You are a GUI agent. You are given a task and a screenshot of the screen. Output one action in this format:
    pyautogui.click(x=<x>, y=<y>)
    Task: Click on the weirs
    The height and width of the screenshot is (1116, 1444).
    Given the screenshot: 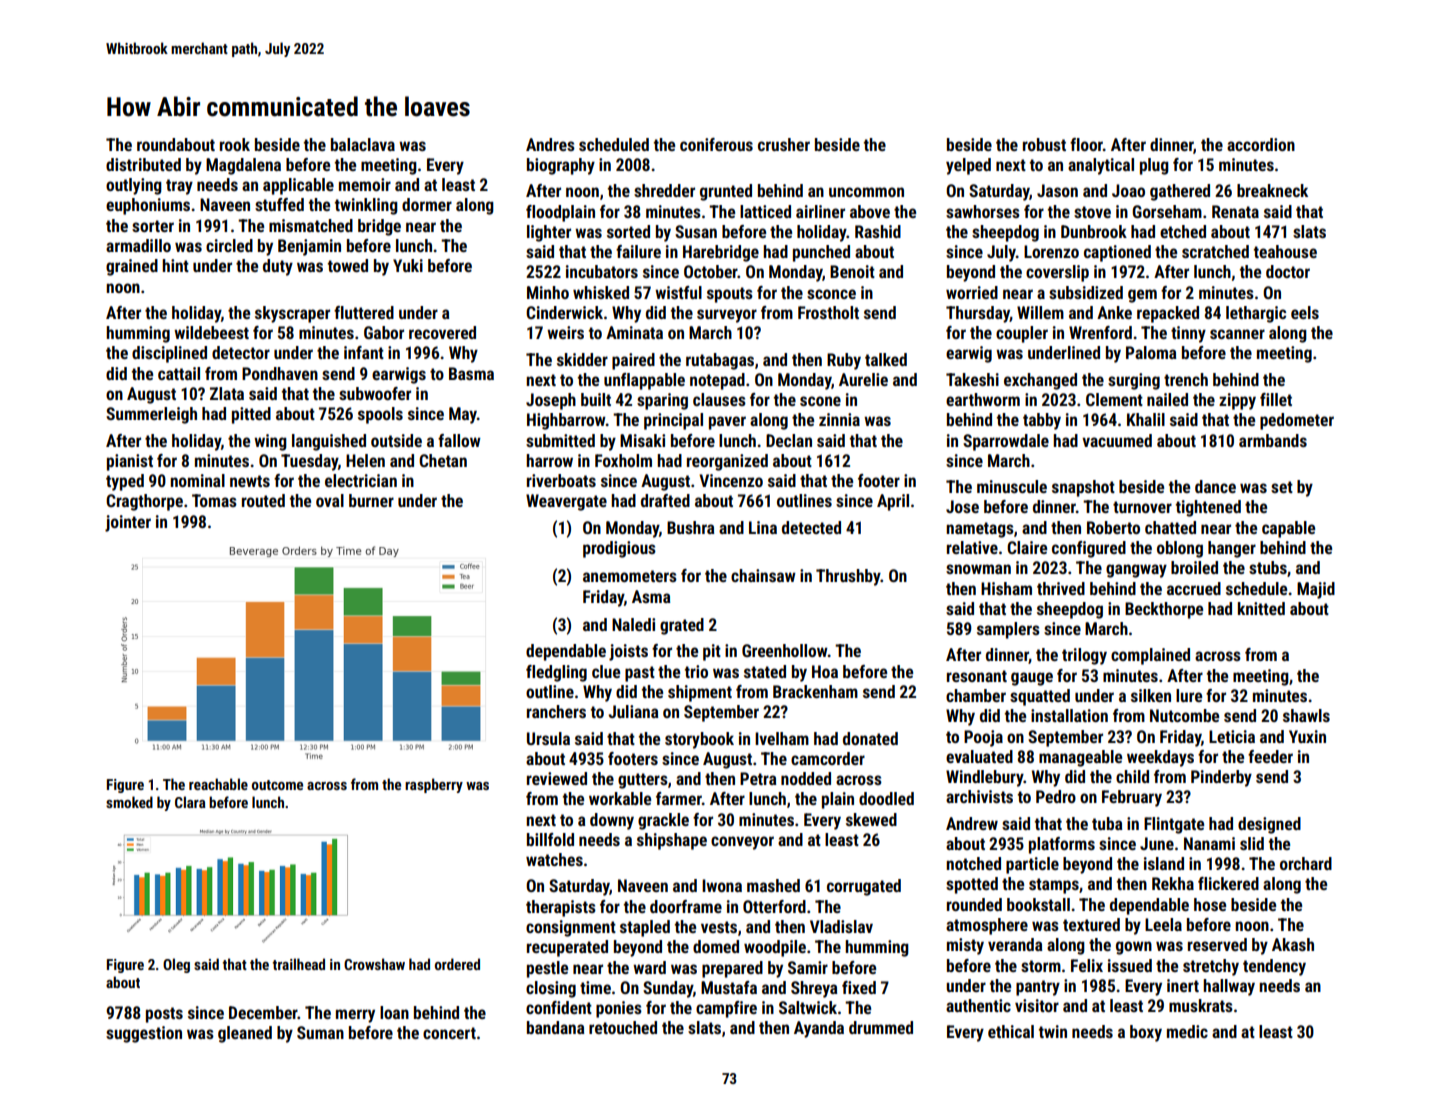 What is the action you would take?
    pyautogui.click(x=565, y=332)
